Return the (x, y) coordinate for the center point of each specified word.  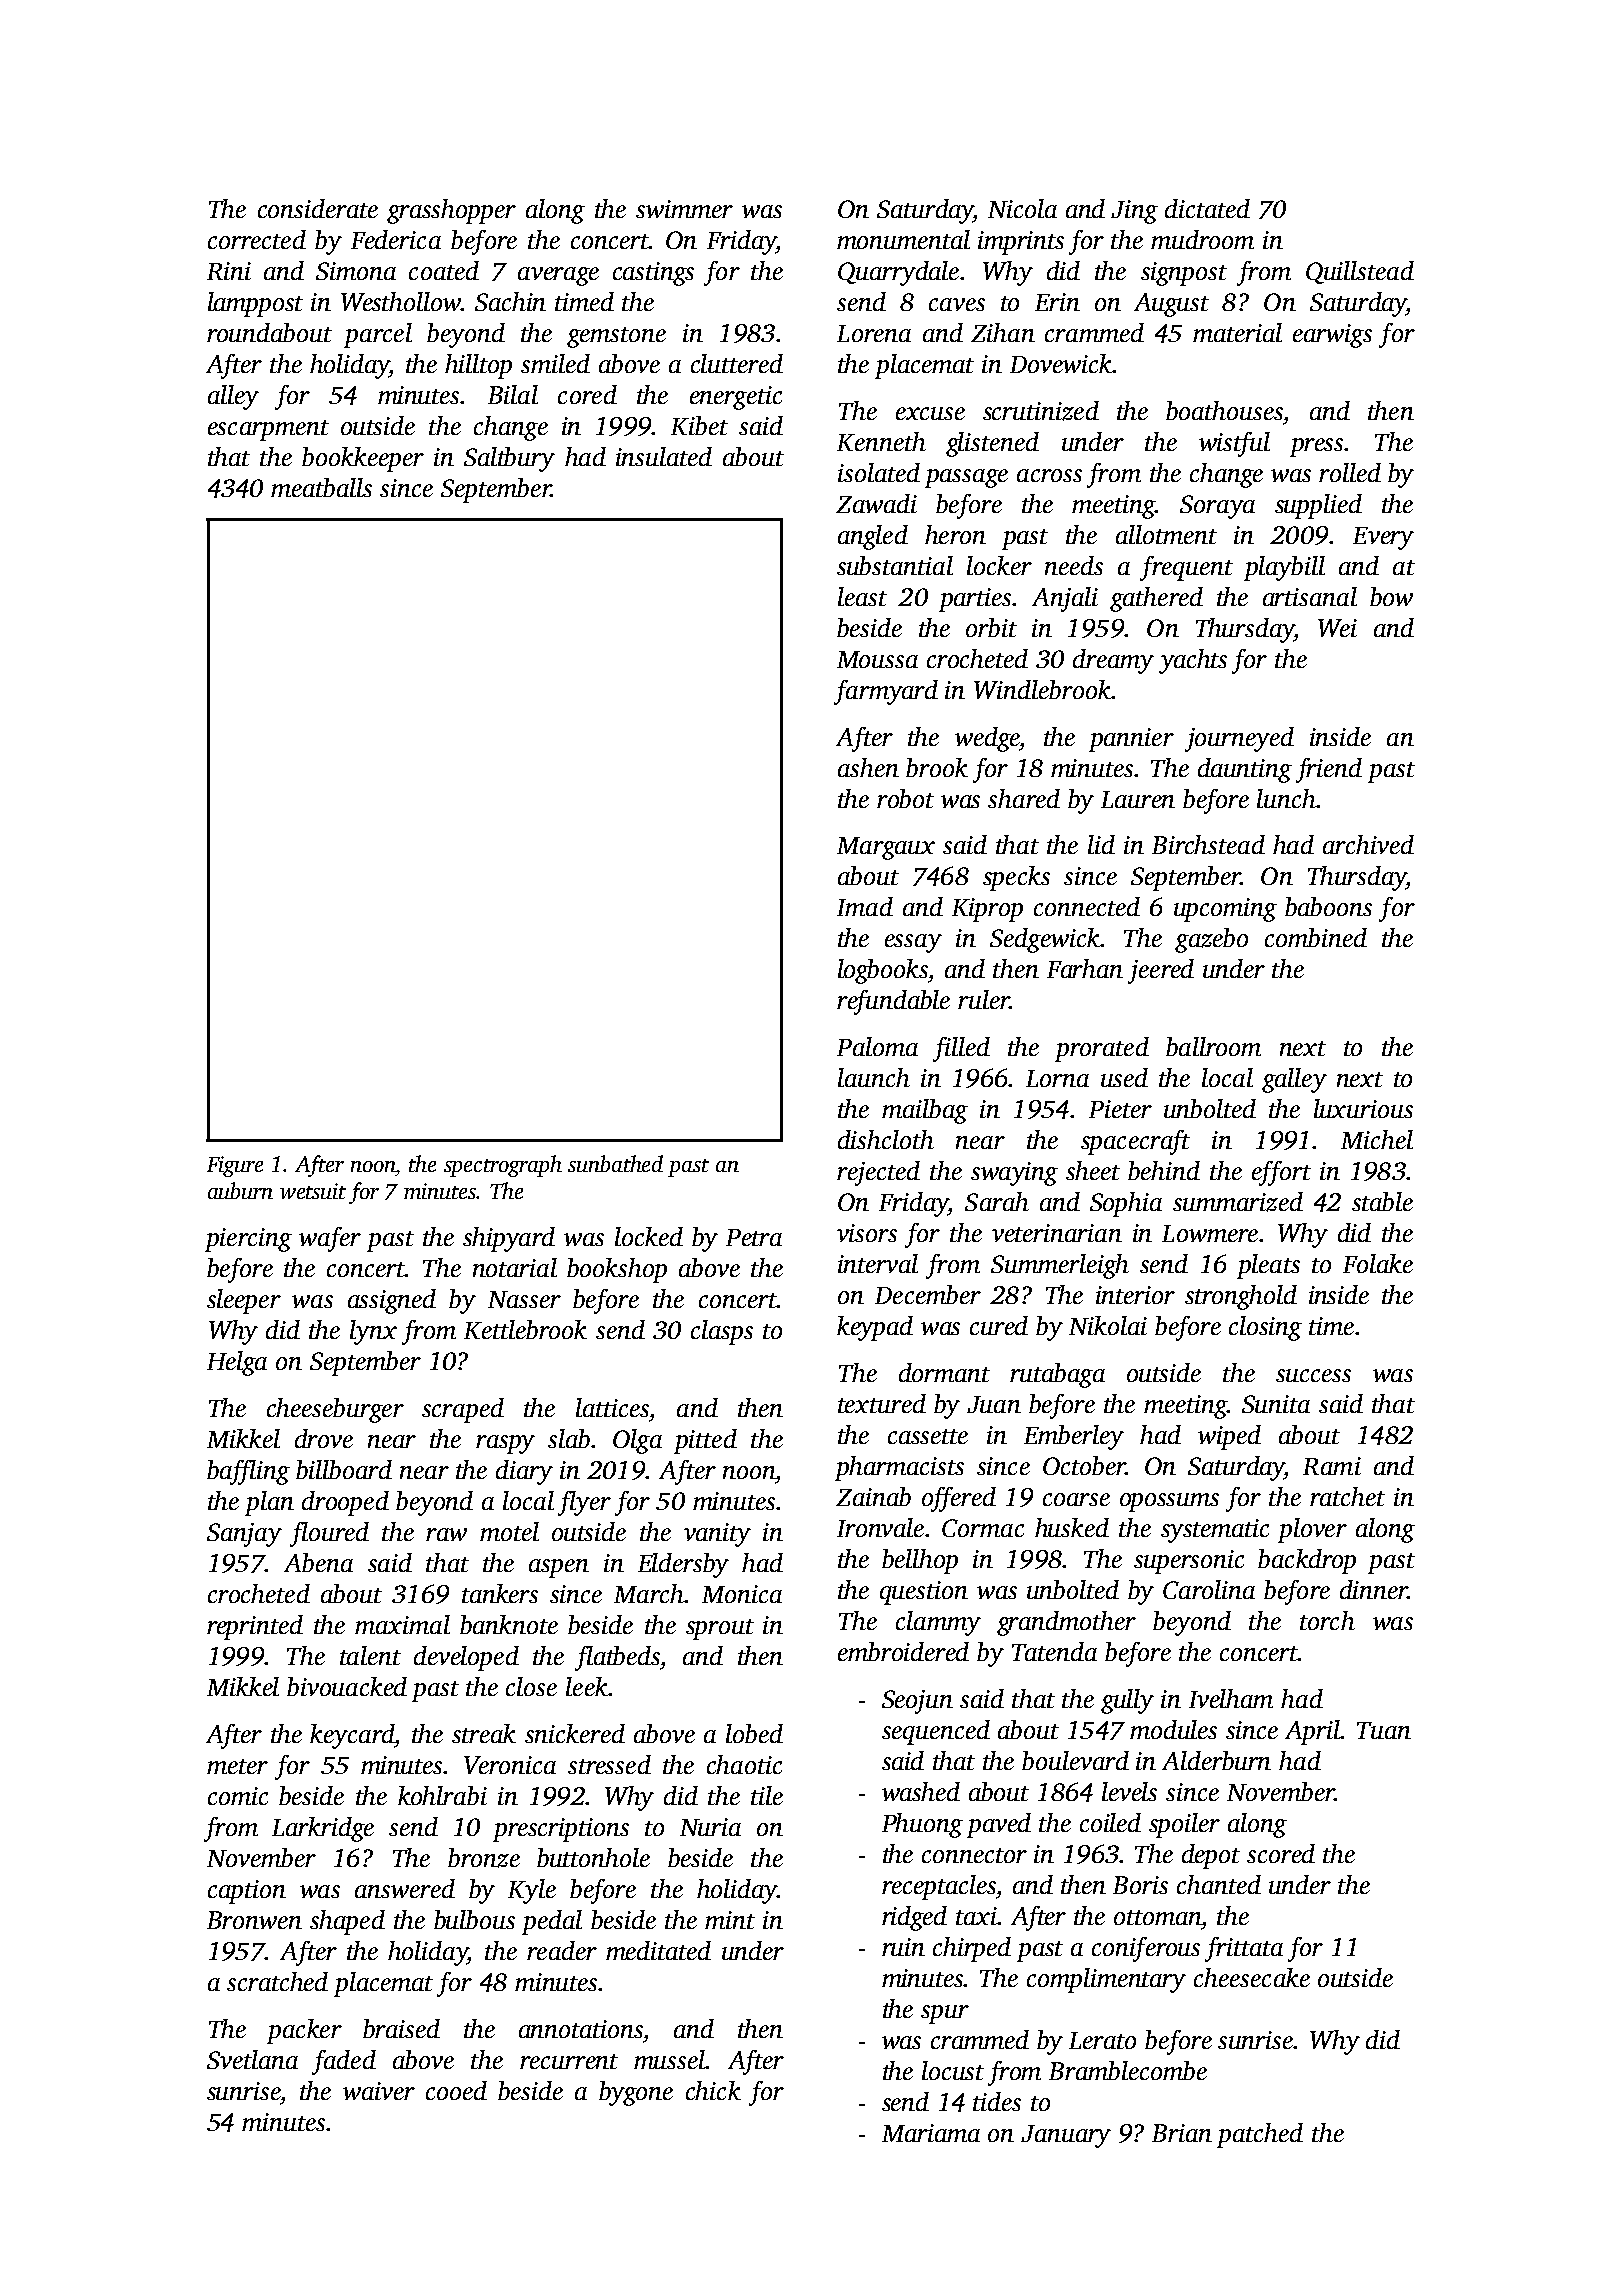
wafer (330, 1239)
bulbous (474, 1919)
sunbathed (615, 1163)
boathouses (1224, 410)
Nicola (1022, 208)
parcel (378, 335)
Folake (1378, 1263)
